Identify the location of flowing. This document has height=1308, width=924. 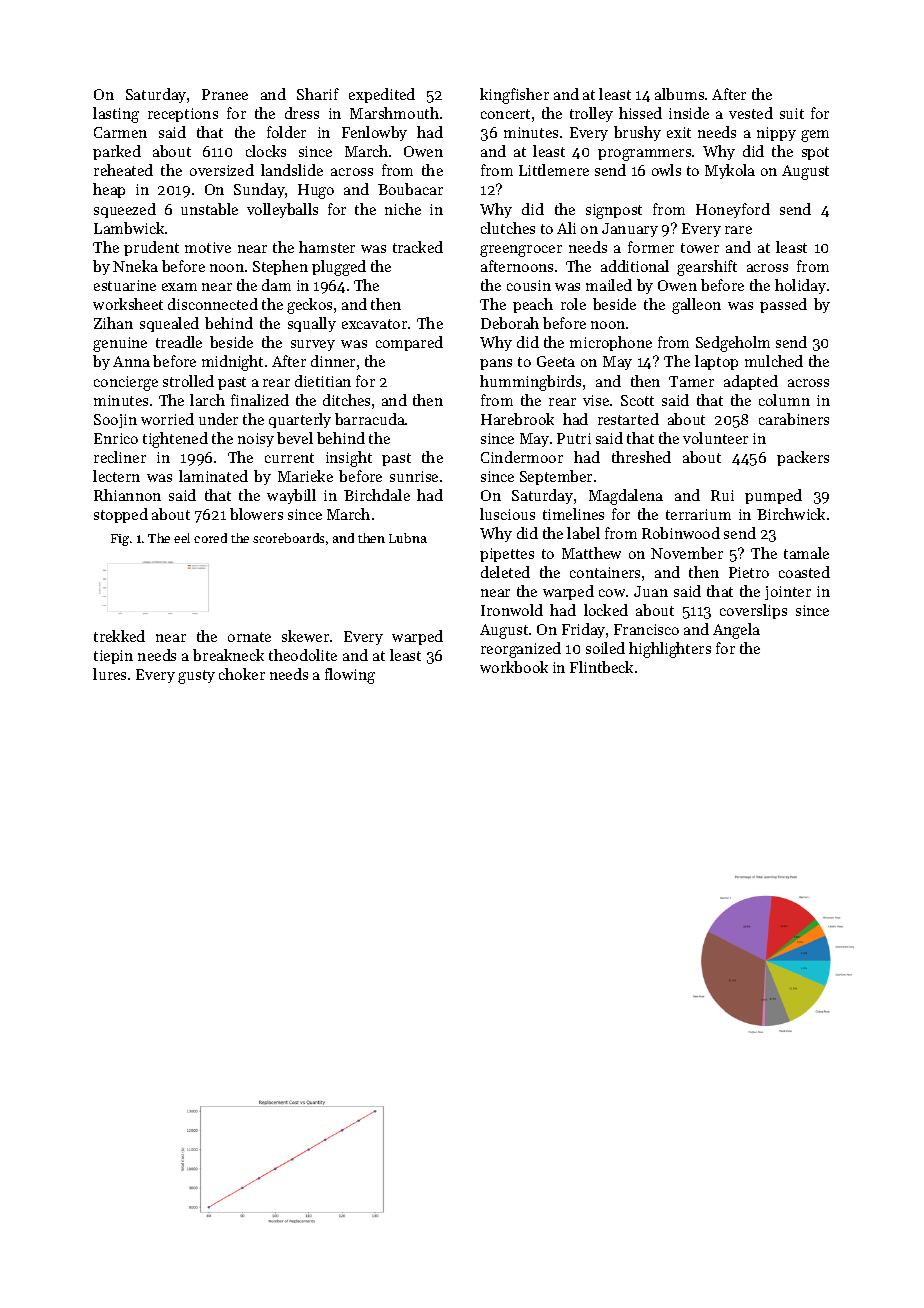
(350, 676).
